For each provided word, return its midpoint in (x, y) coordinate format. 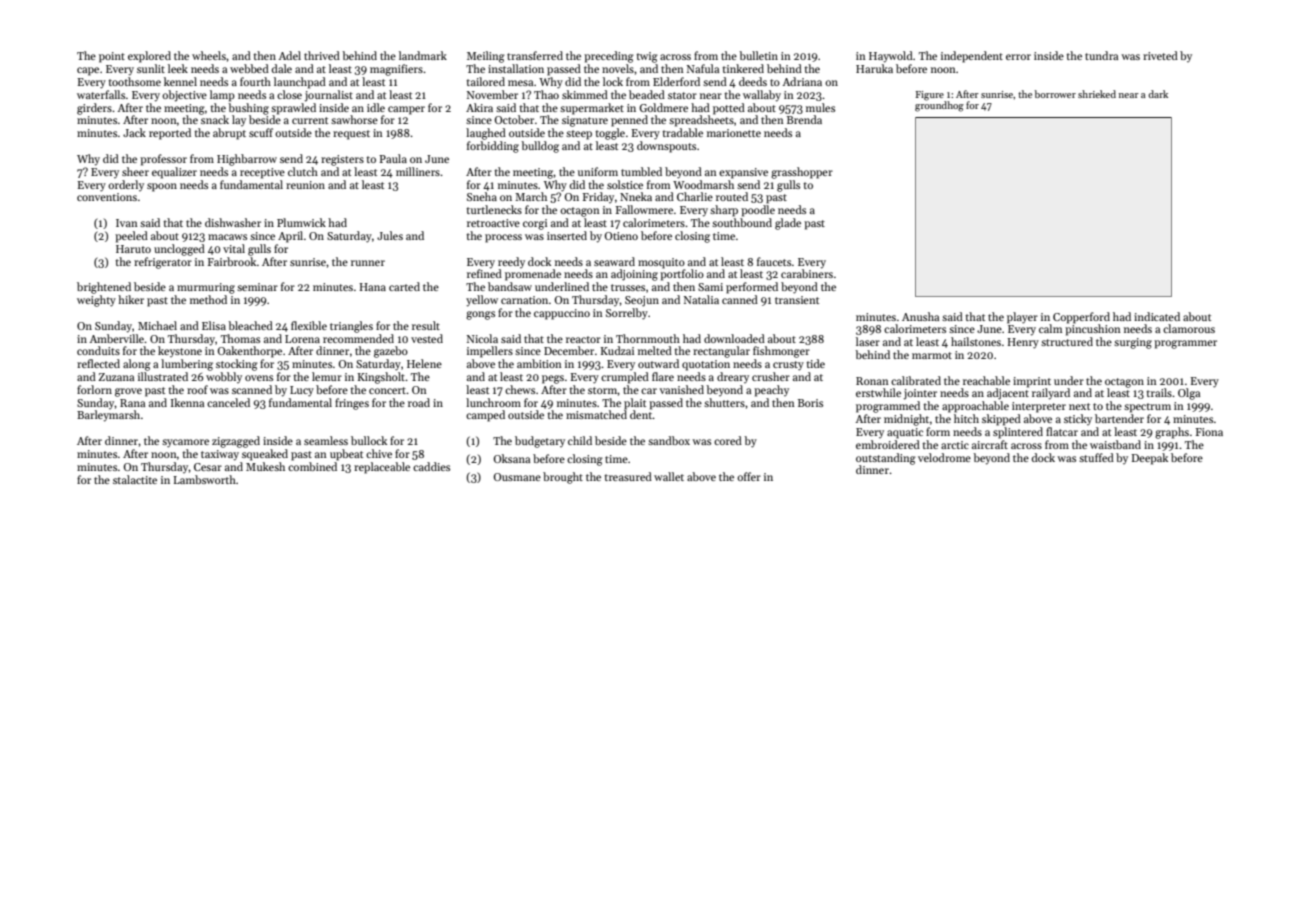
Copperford (1081, 318)
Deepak (1150, 459)
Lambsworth (204, 479)
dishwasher (233, 222)
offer (749, 476)
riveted (1160, 55)
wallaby (762, 96)
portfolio (682, 275)
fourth (255, 81)
